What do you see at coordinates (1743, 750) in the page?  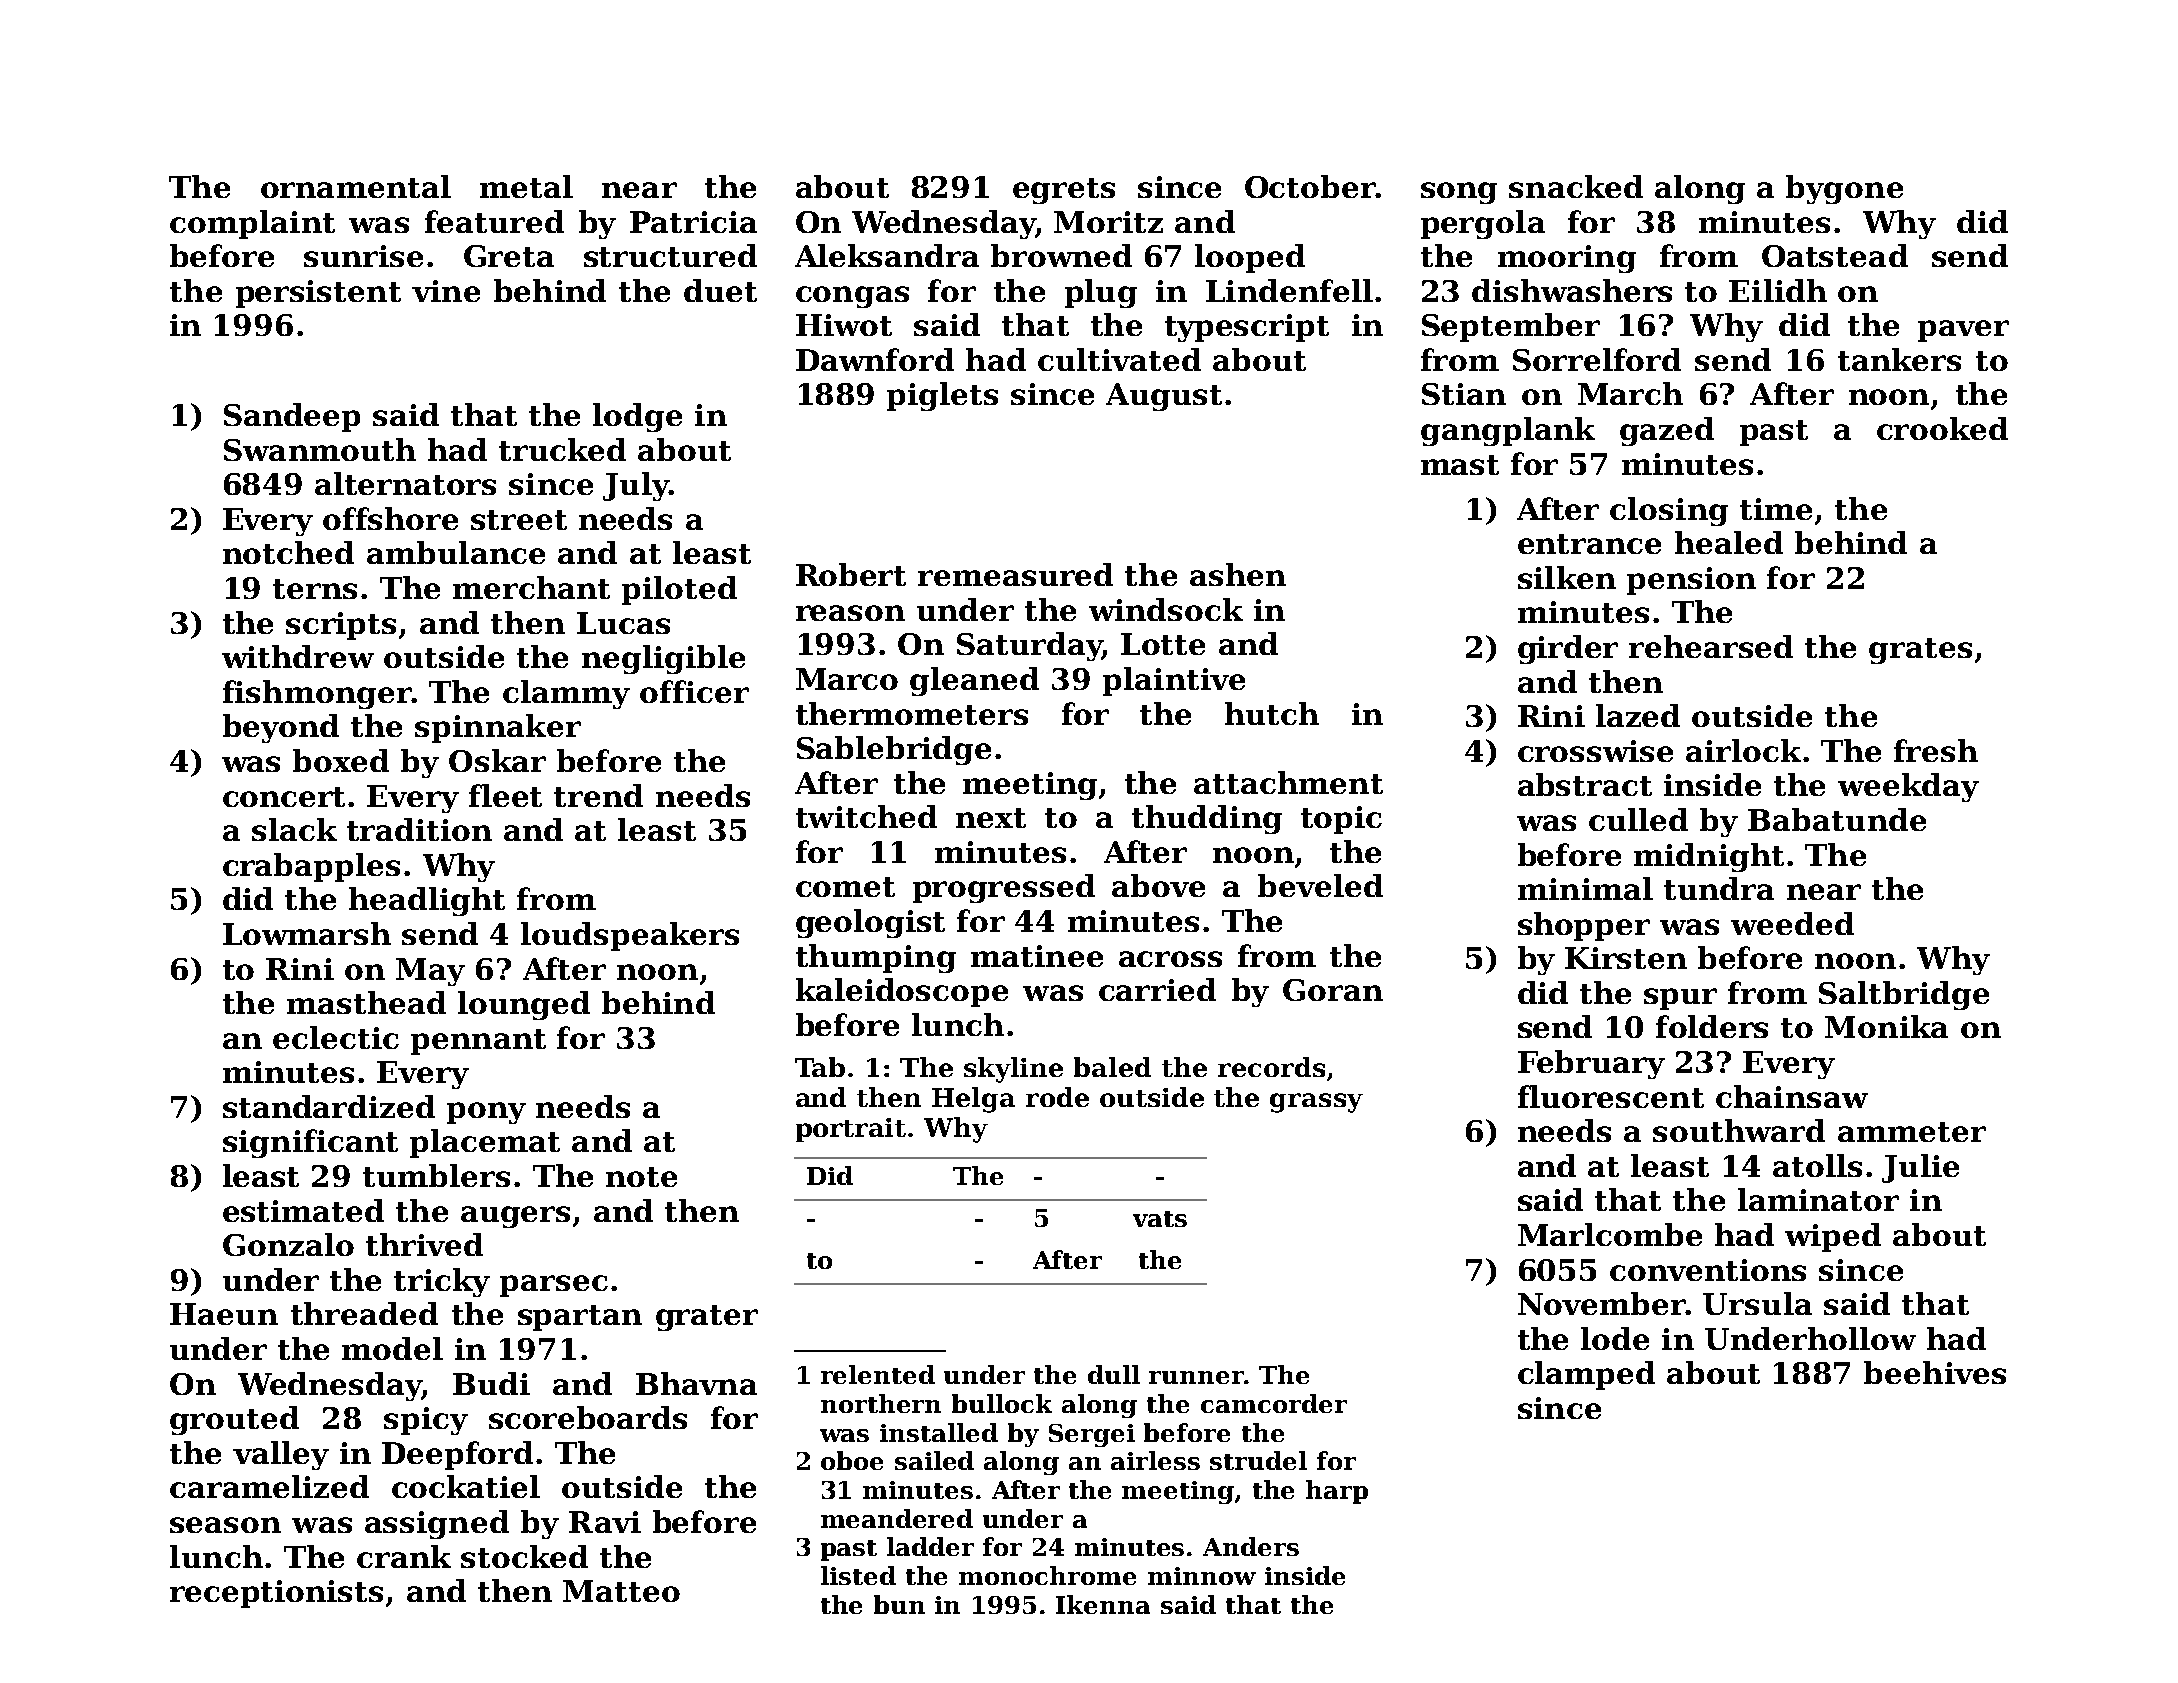 I see `airlock` at bounding box center [1743, 750].
